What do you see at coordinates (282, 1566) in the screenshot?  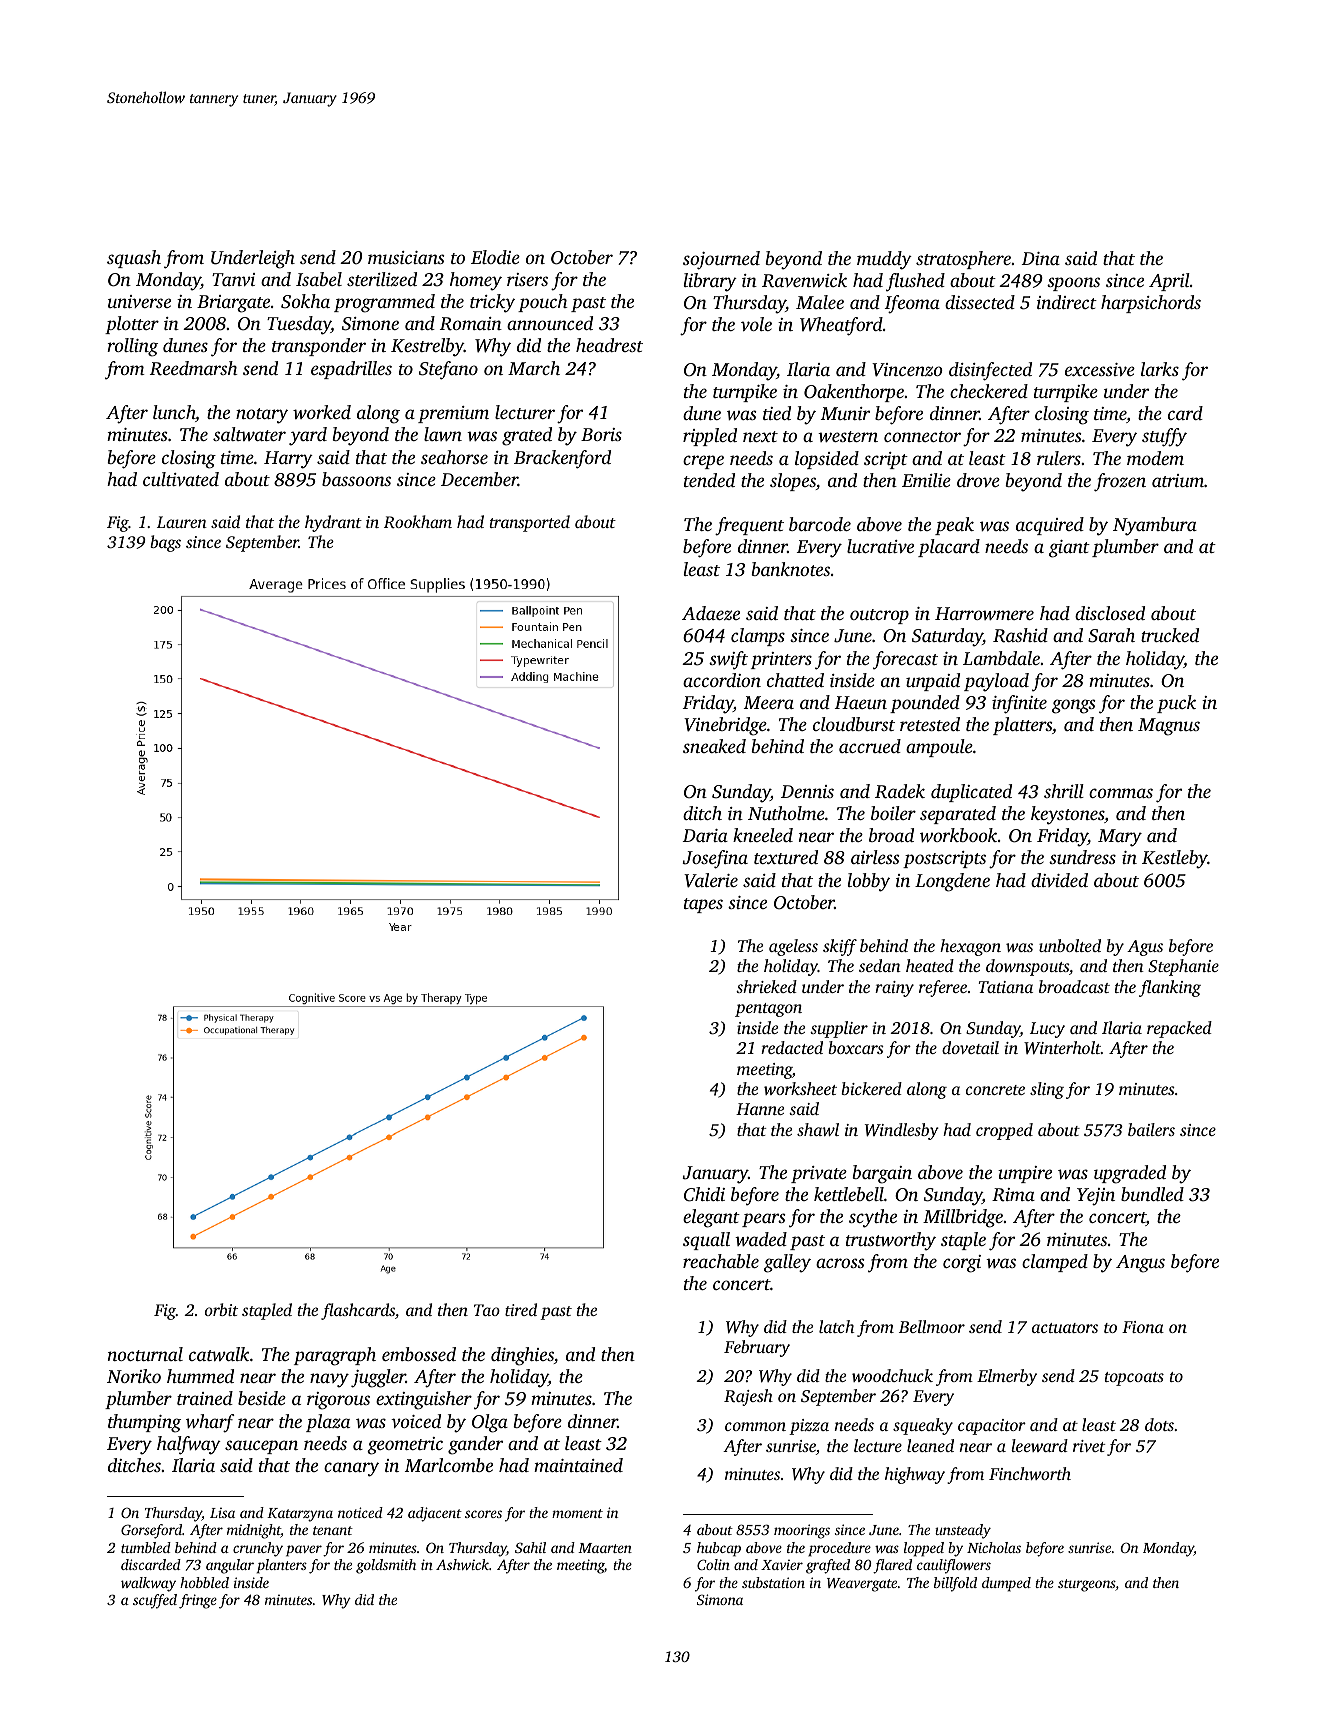 I see `planters` at bounding box center [282, 1566].
